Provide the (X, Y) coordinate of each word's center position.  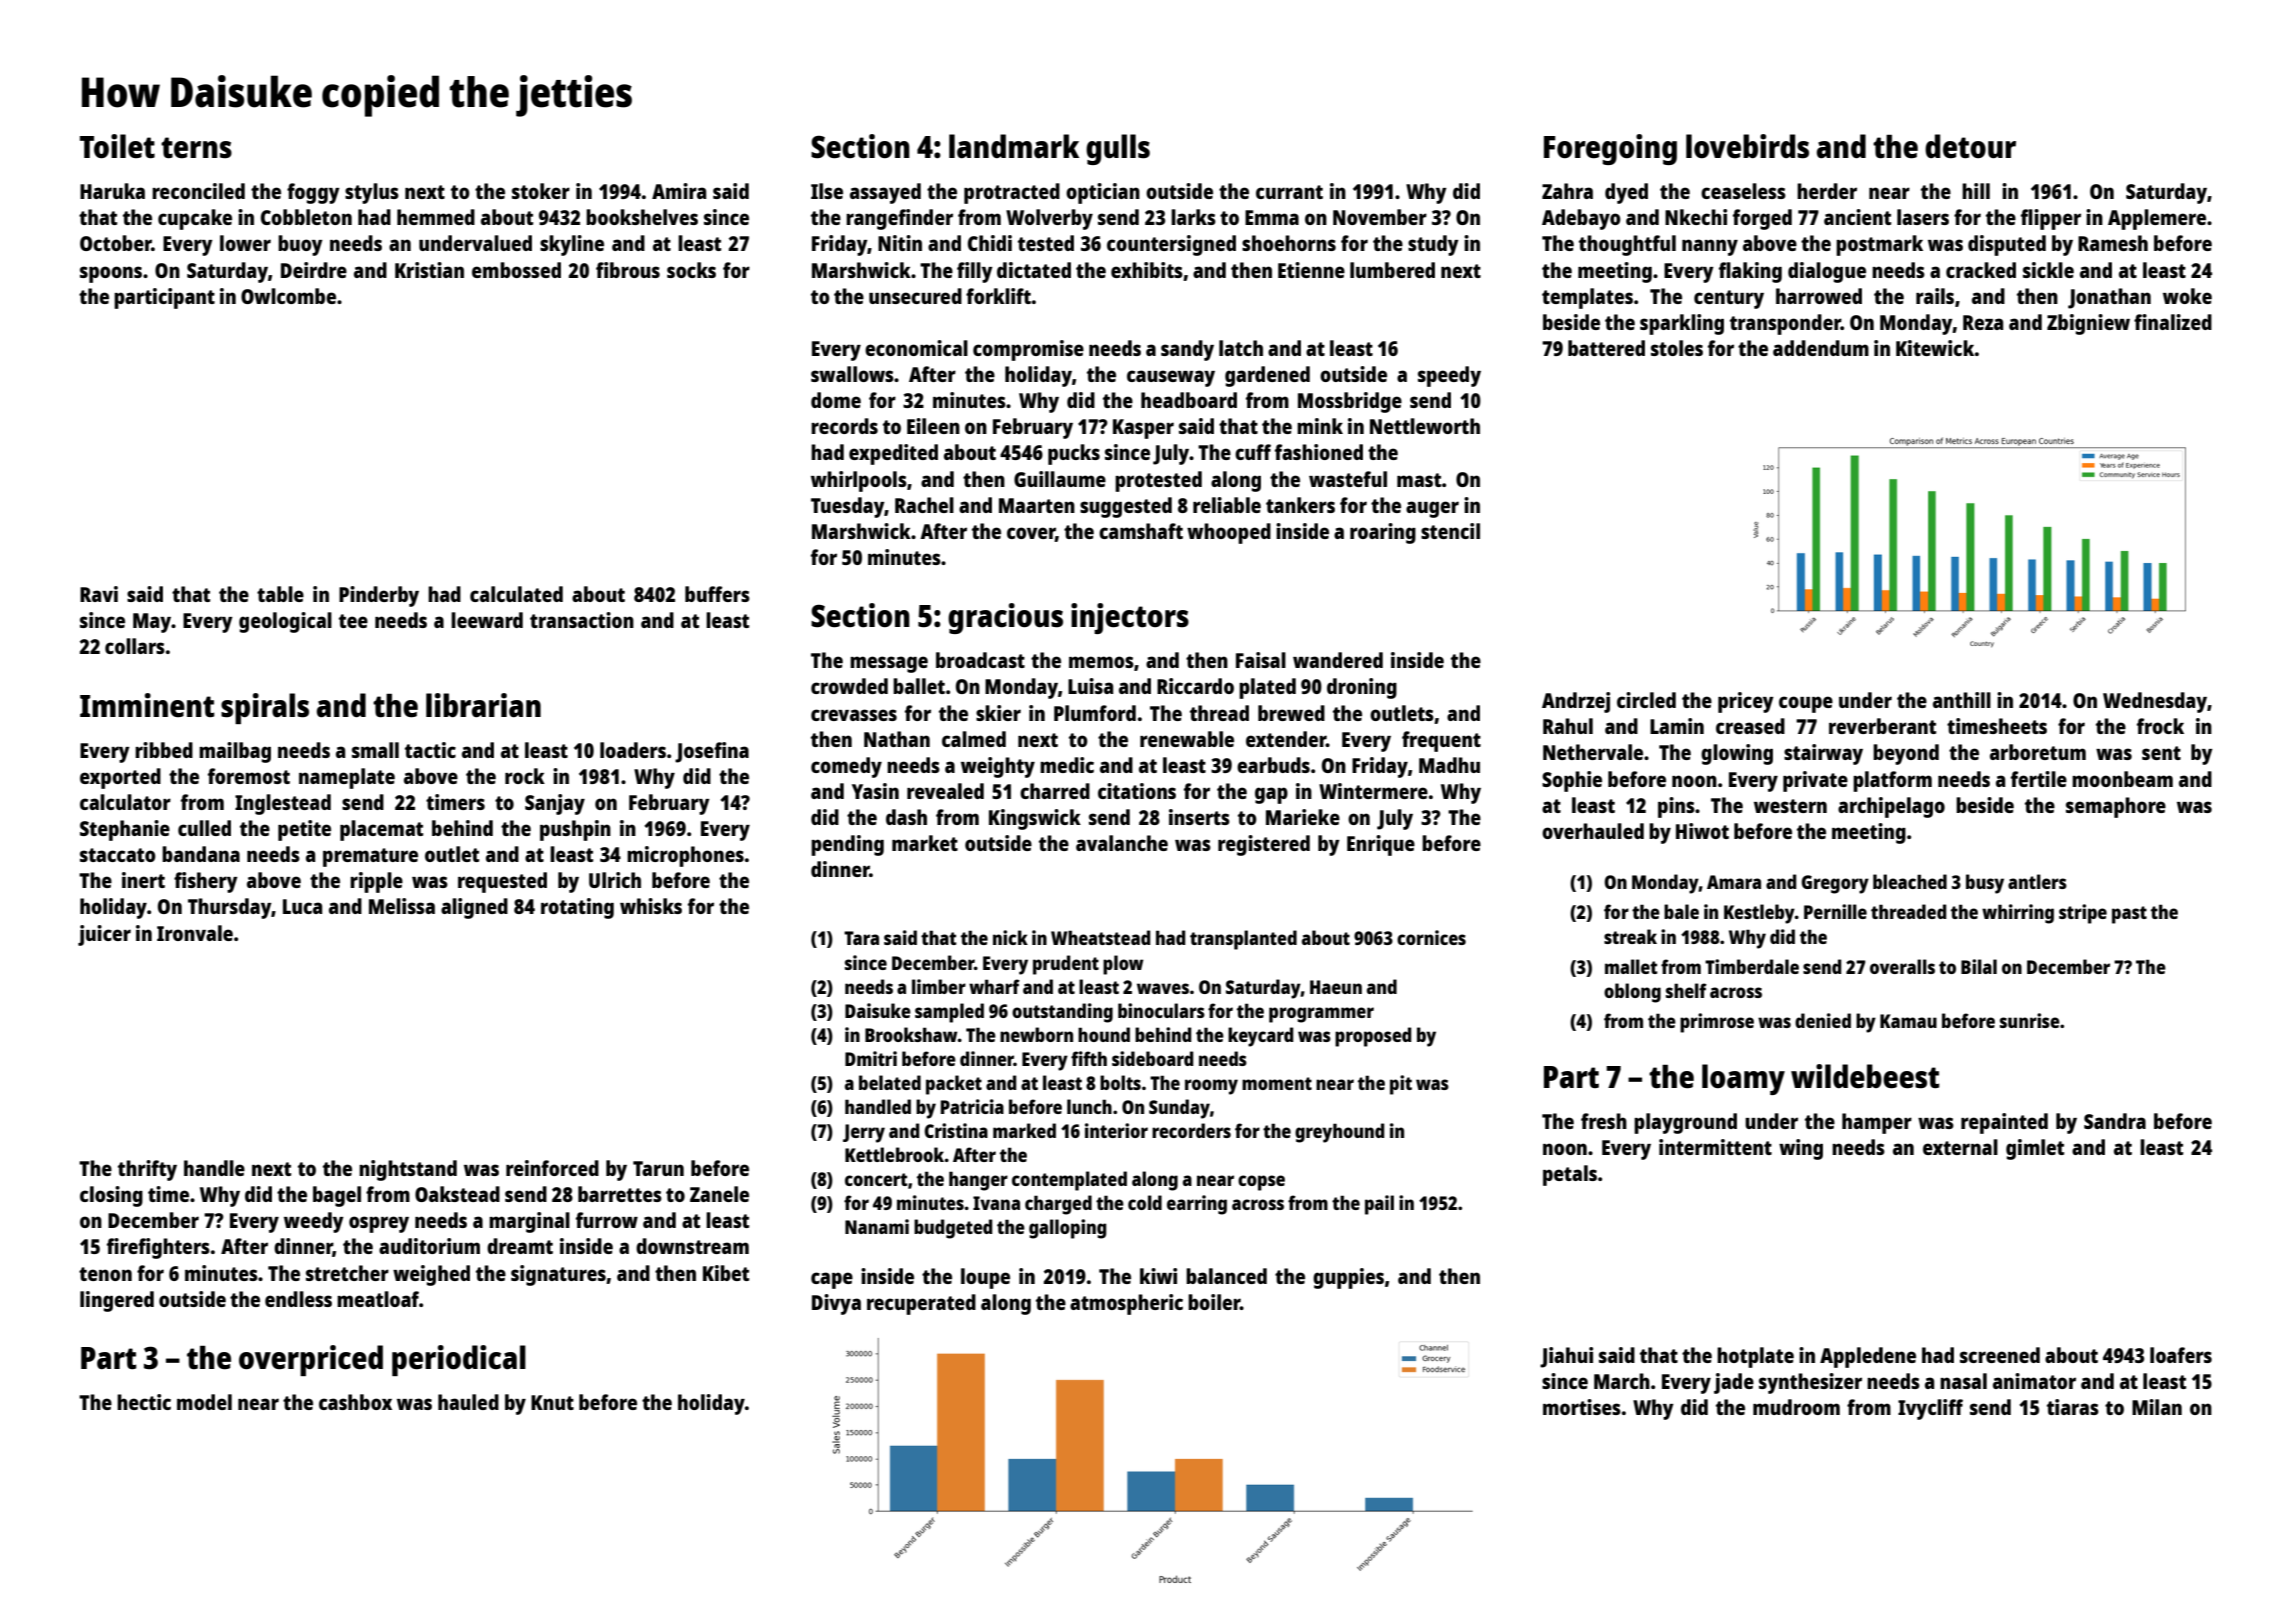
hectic (144, 1402)
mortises (1582, 1407)
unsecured (915, 296)
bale (1681, 911)
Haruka (112, 191)
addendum (1821, 348)
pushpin (575, 830)
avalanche (1122, 843)
